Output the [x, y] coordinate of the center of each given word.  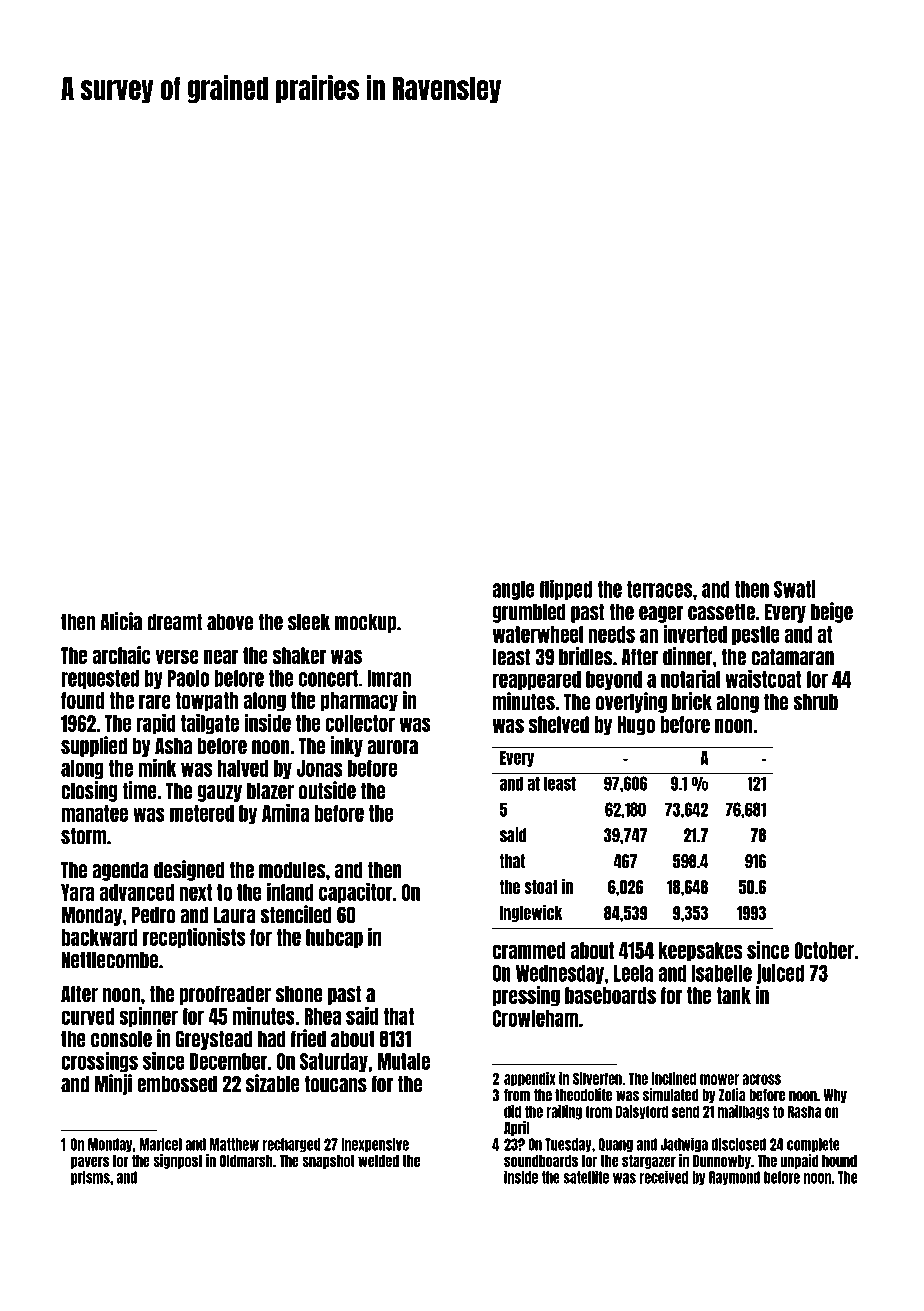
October [824, 950]
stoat [541, 887]
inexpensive [375, 1145]
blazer [270, 791]
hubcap [334, 938]
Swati [795, 589]
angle [513, 590]
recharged [291, 1145]
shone [299, 994]
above [230, 622]
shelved [559, 724]
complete [813, 1145]
